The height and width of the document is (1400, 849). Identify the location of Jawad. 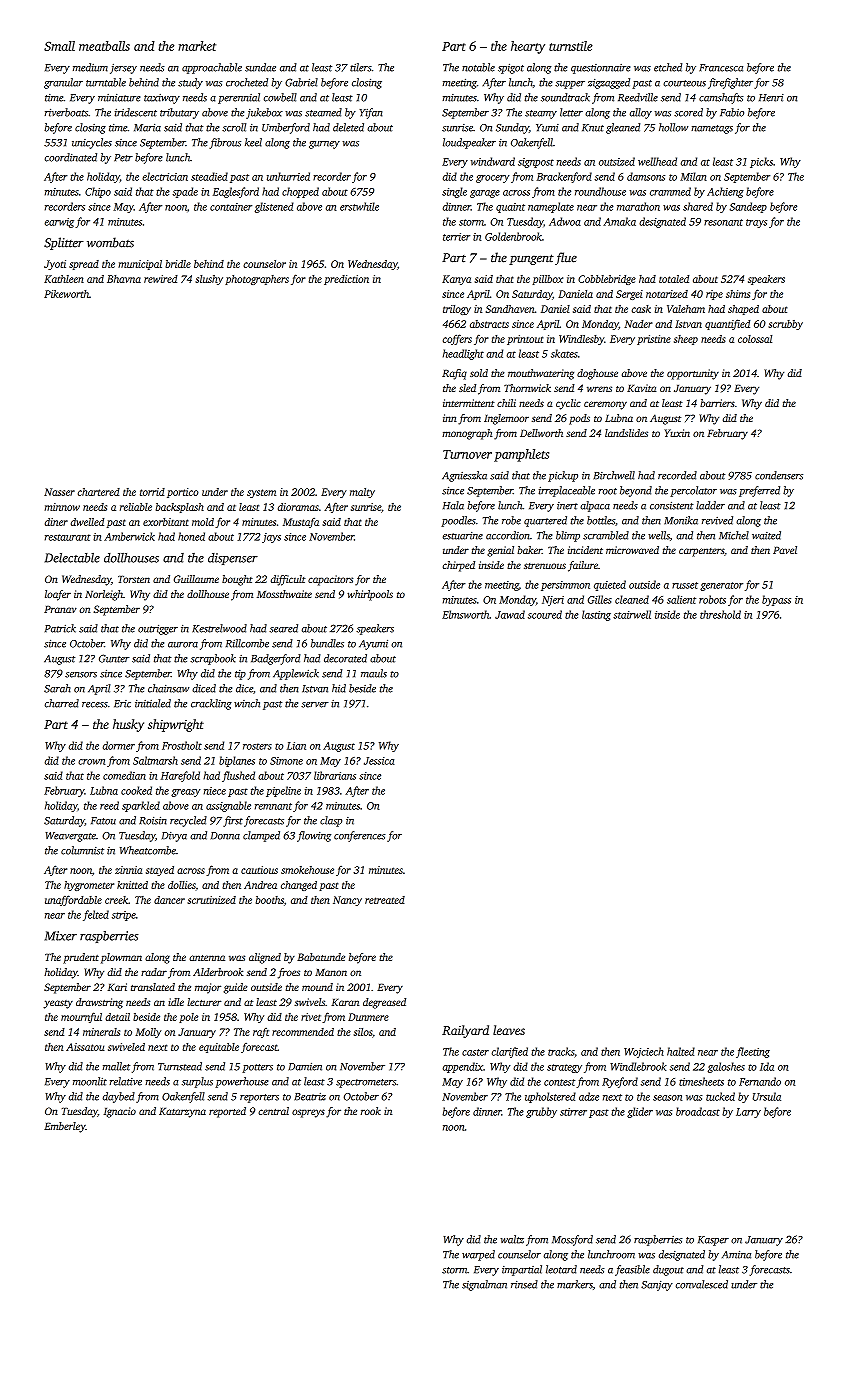
(510, 614).
